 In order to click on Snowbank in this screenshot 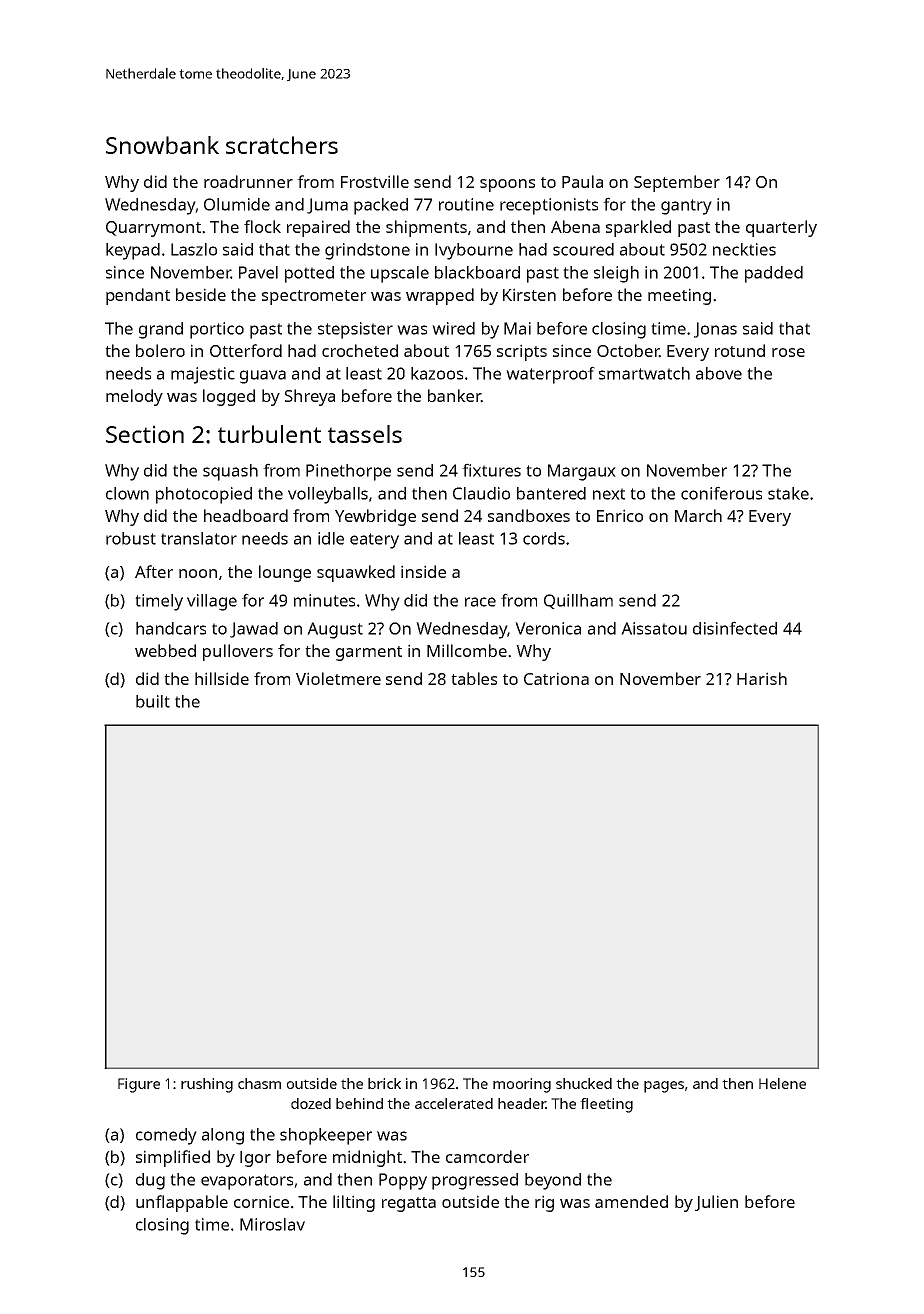, I will do `click(162, 145)`.
